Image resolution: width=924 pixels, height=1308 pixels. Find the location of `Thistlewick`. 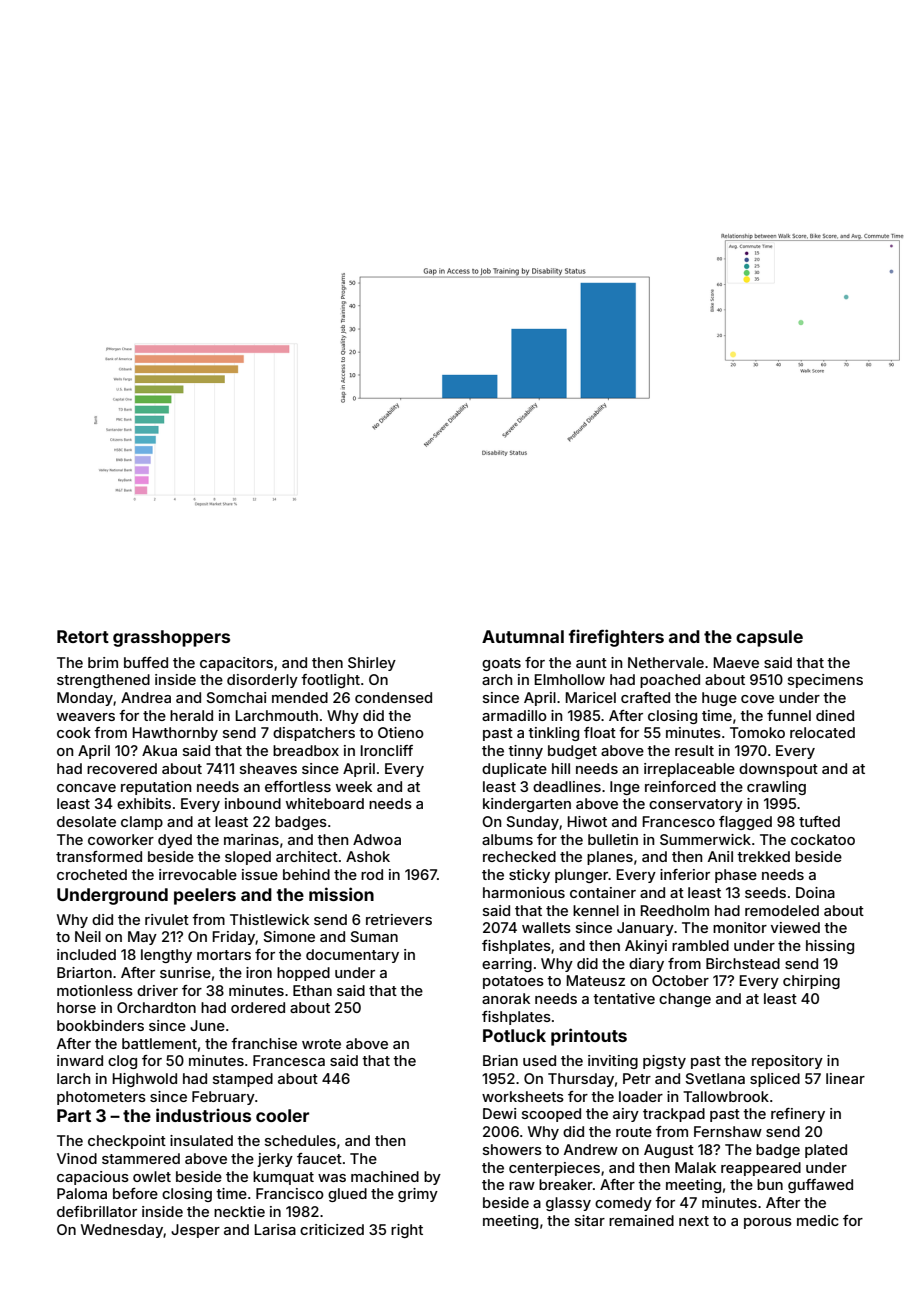

Thistlewick is located at coordinates (269, 919).
